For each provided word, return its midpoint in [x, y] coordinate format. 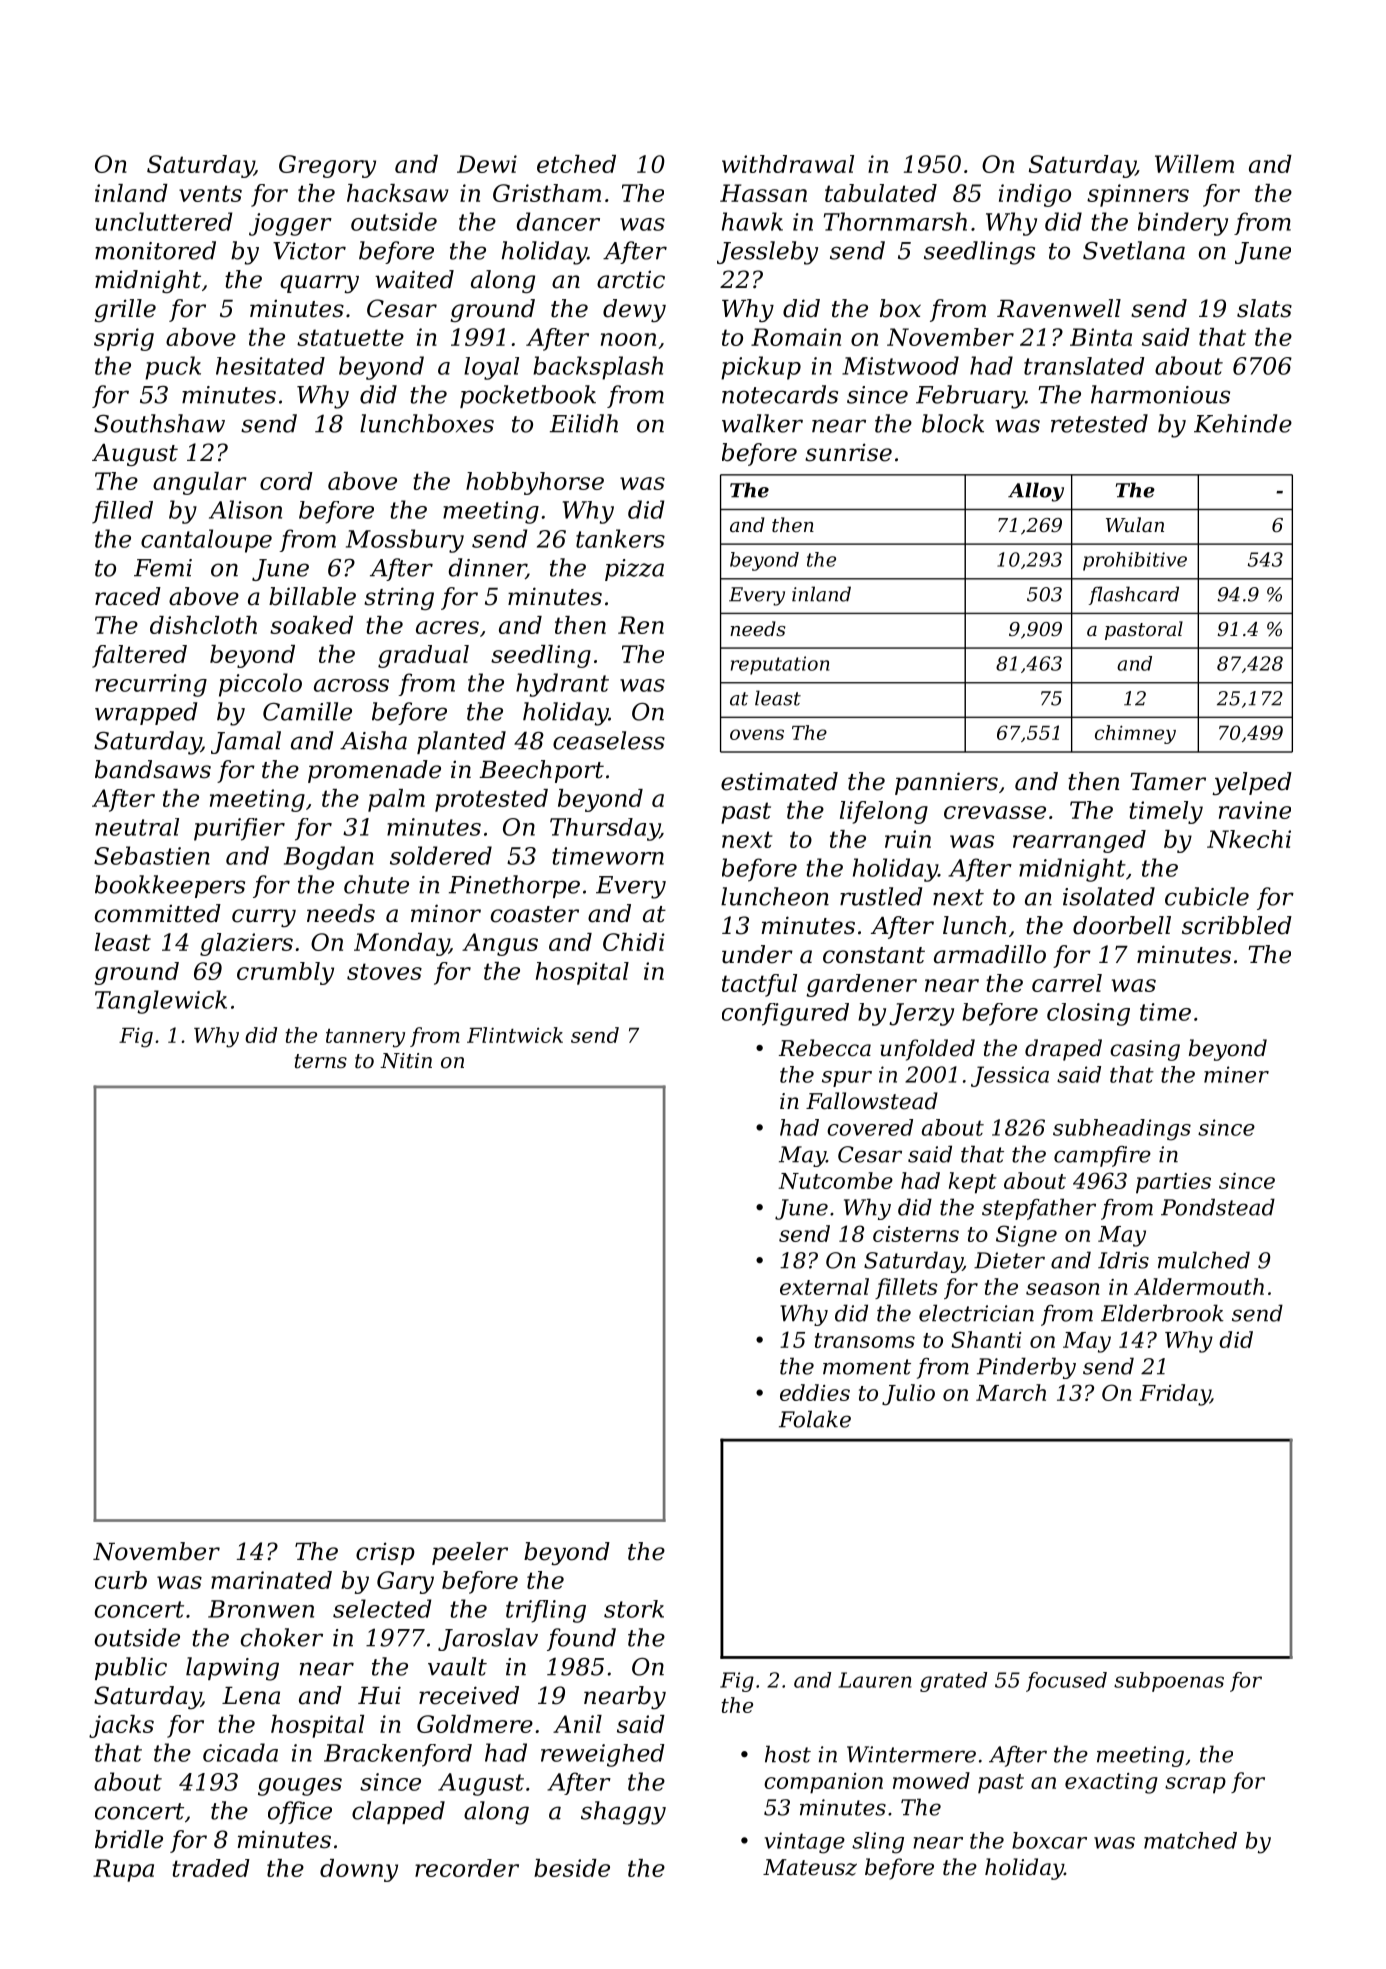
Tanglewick [161, 1002]
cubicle [1207, 896]
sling [878, 1843]
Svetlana [1134, 250]
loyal [491, 368]
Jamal [246, 742]
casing [1145, 1050]
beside [572, 1868]
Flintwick [515, 1035]
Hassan [763, 193]
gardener [861, 985]
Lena [251, 1696]
